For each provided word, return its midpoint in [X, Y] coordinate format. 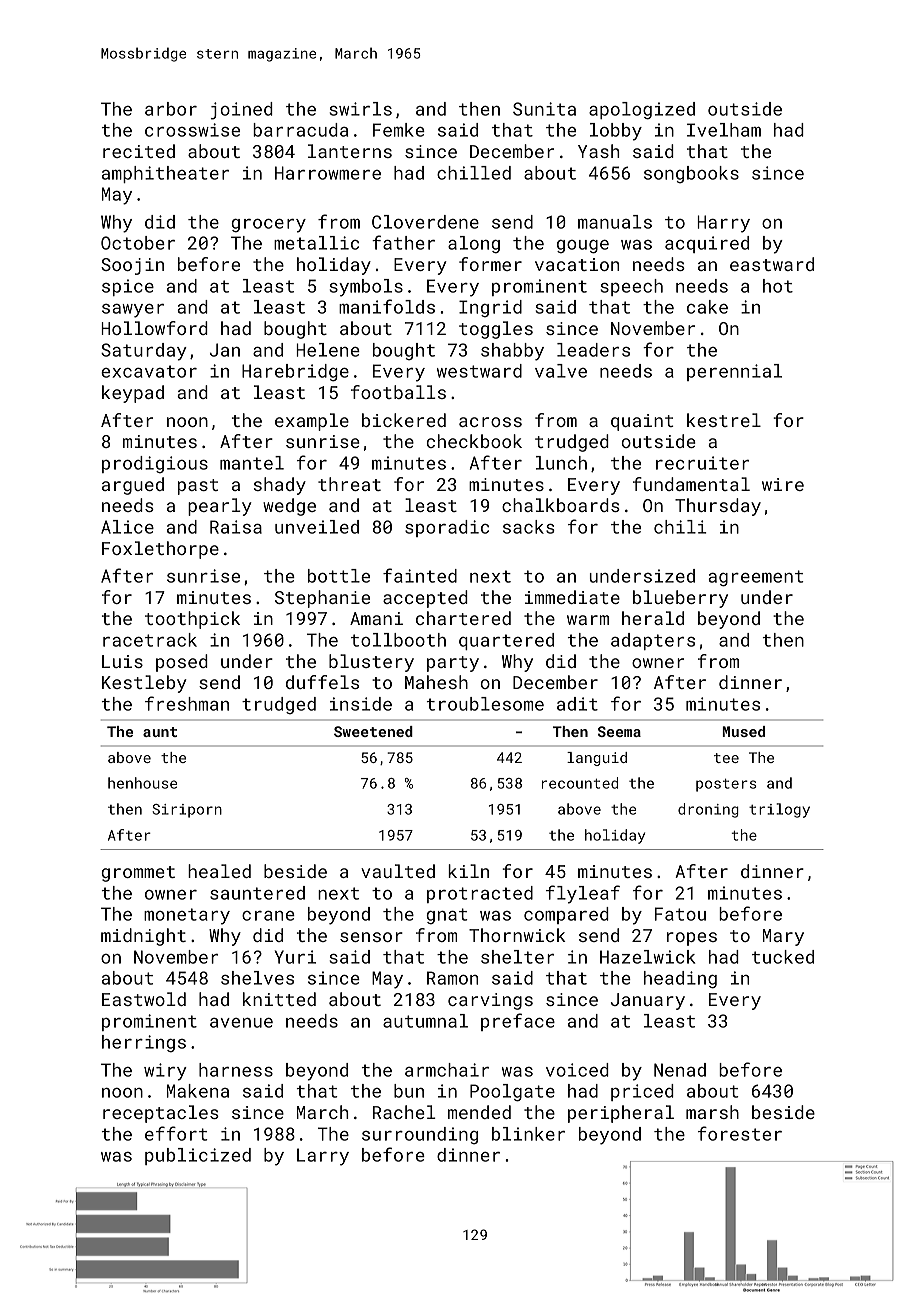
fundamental [691, 484]
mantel [252, 463]
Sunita [544, 109]
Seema [619, 731]
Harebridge [295, 373]
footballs [398, 392]
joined [241, 111]
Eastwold [144, 999]
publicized [198, 1156]
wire [783, 484]
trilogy [779, 810]
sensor [371, 937]
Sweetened [373, 731]
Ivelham [724, 130]
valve [561, 371]
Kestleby [144, 684]
